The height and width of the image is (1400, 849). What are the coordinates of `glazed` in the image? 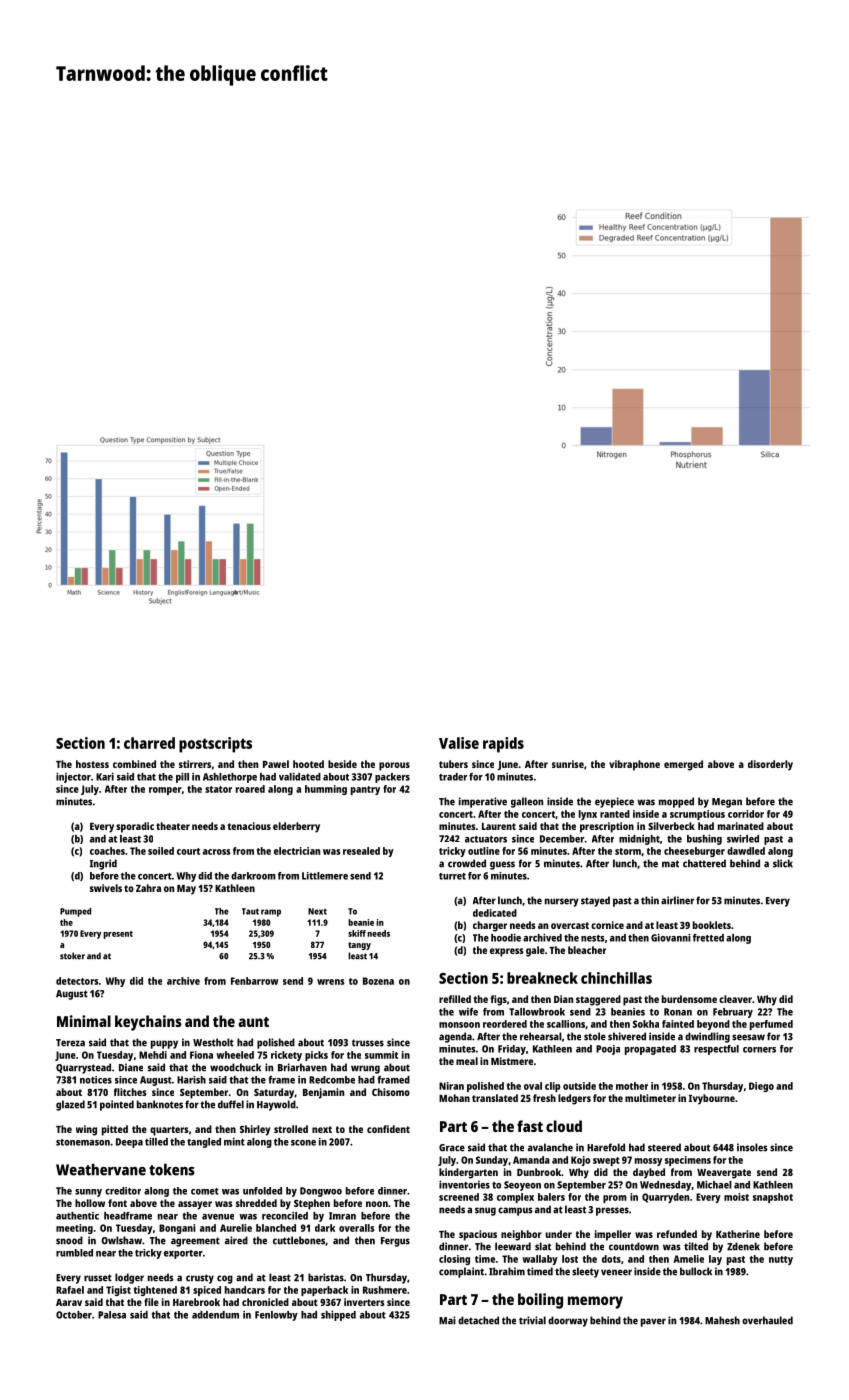 It's located at (70, 1105).
